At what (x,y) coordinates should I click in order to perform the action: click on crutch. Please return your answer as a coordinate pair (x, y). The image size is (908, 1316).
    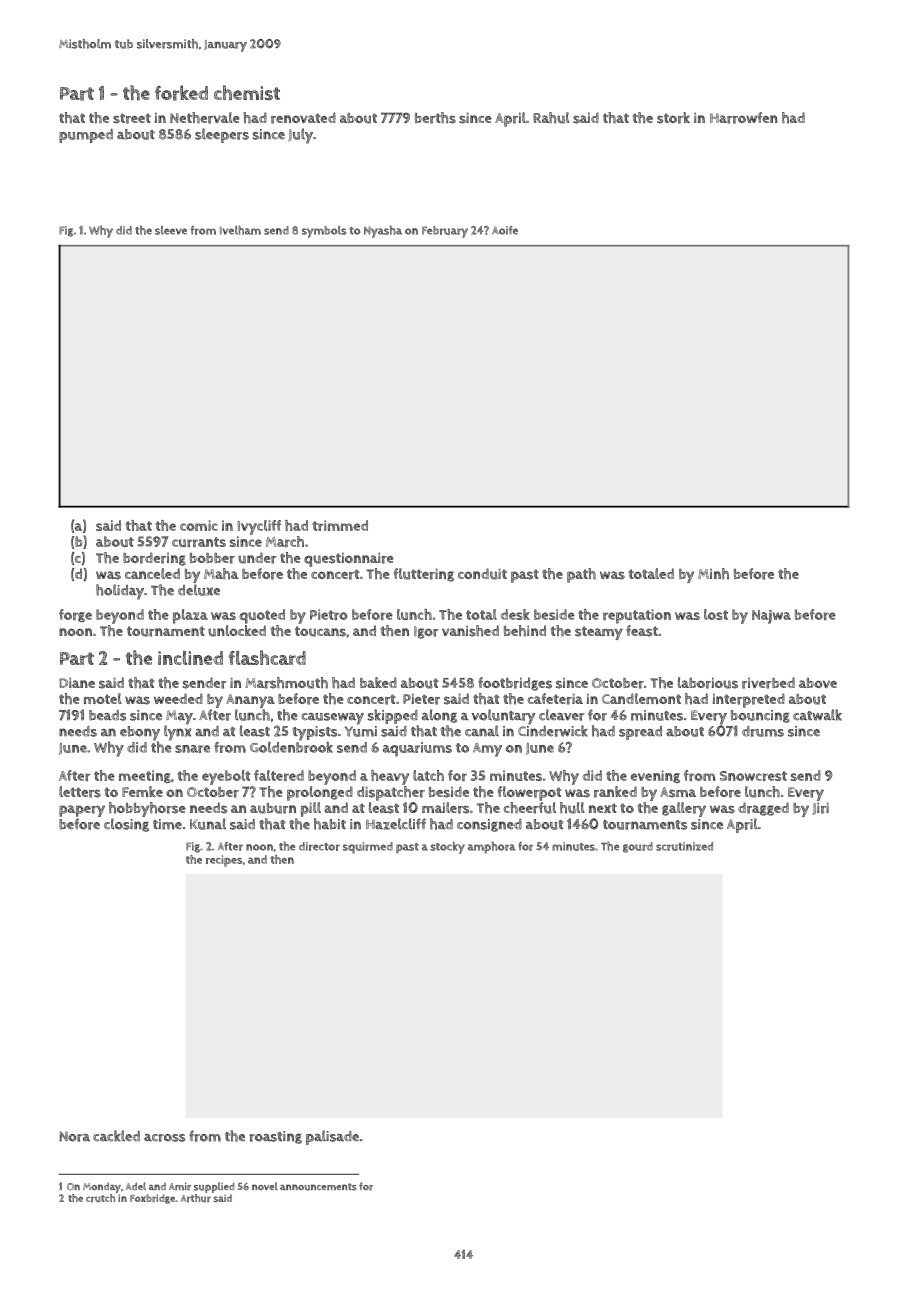
    Looking at the image, I should click on (100, 1198).
